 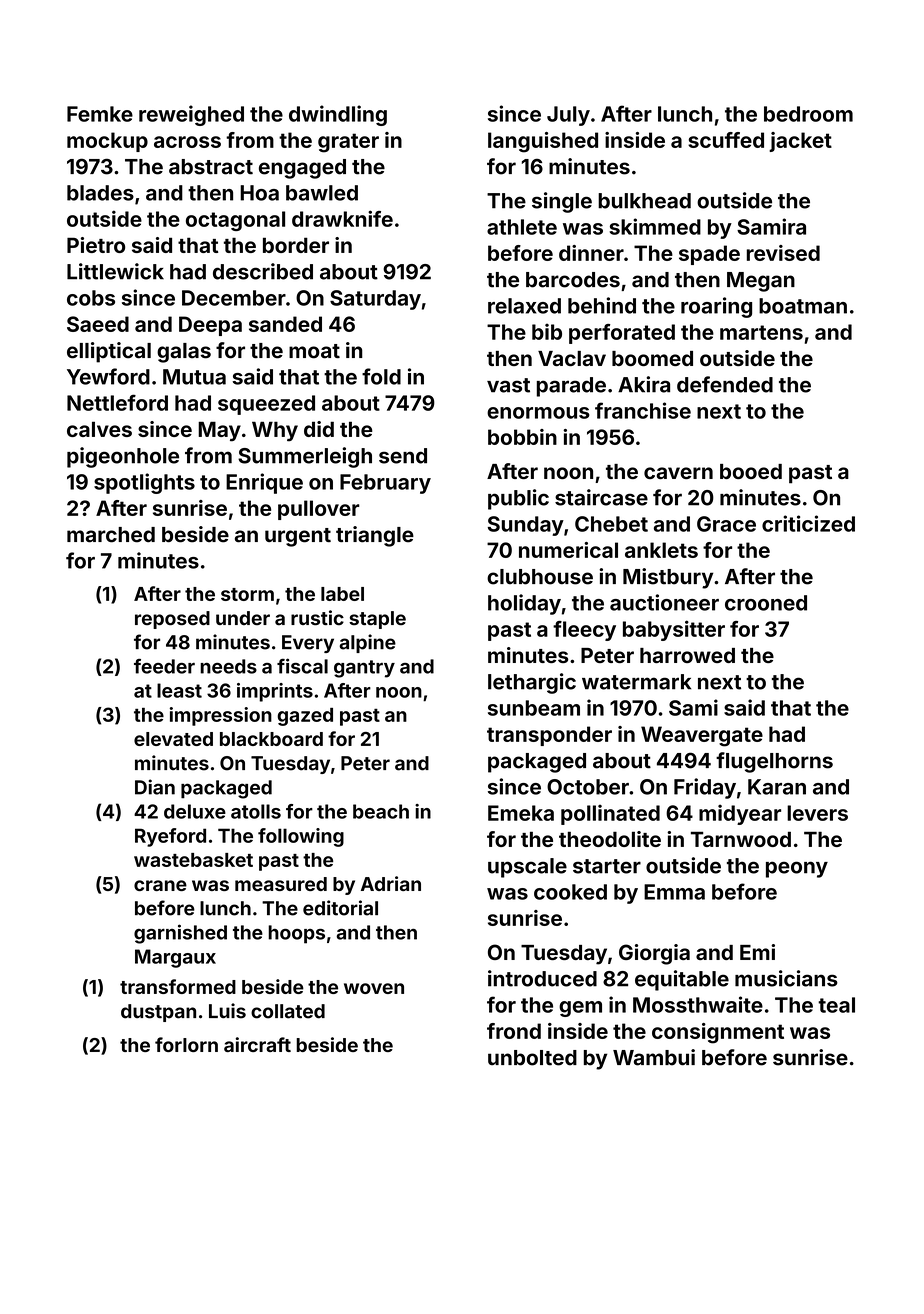 What do you see at coordinates (117, 402) in the screenshot?
I see `Nettleford` at bounding box center [117, 402].
